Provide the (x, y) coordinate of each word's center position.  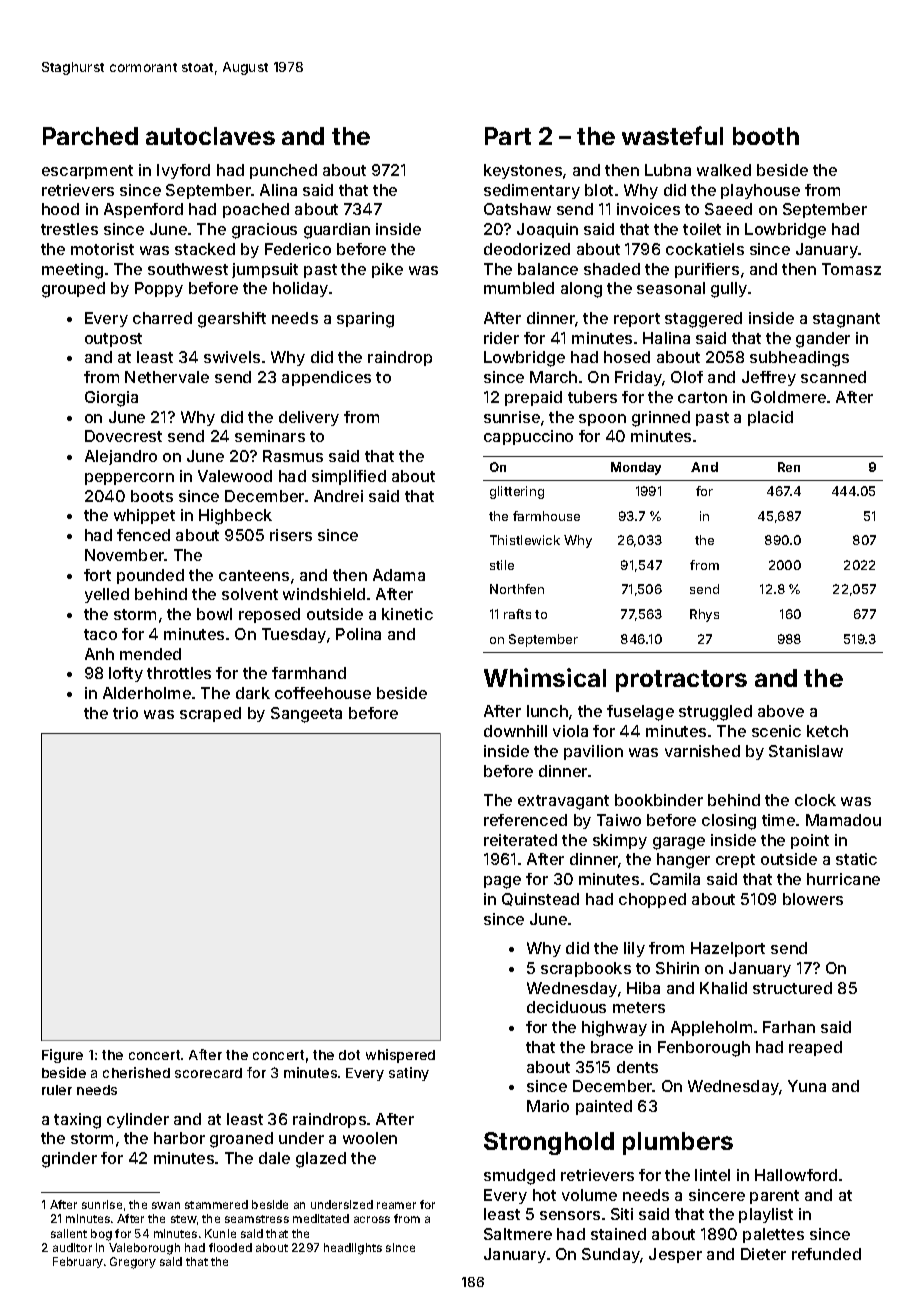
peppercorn (129, 479)
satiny (409, 1074)
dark (253, 693)
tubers (592, 397)
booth (766, 136)
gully (729, 290)
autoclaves (210, 136)
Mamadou (843, 820)
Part (508, 136)
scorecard (208, 1073)
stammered (216, 1204)
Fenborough (704, 1049)
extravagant (563, 802)
